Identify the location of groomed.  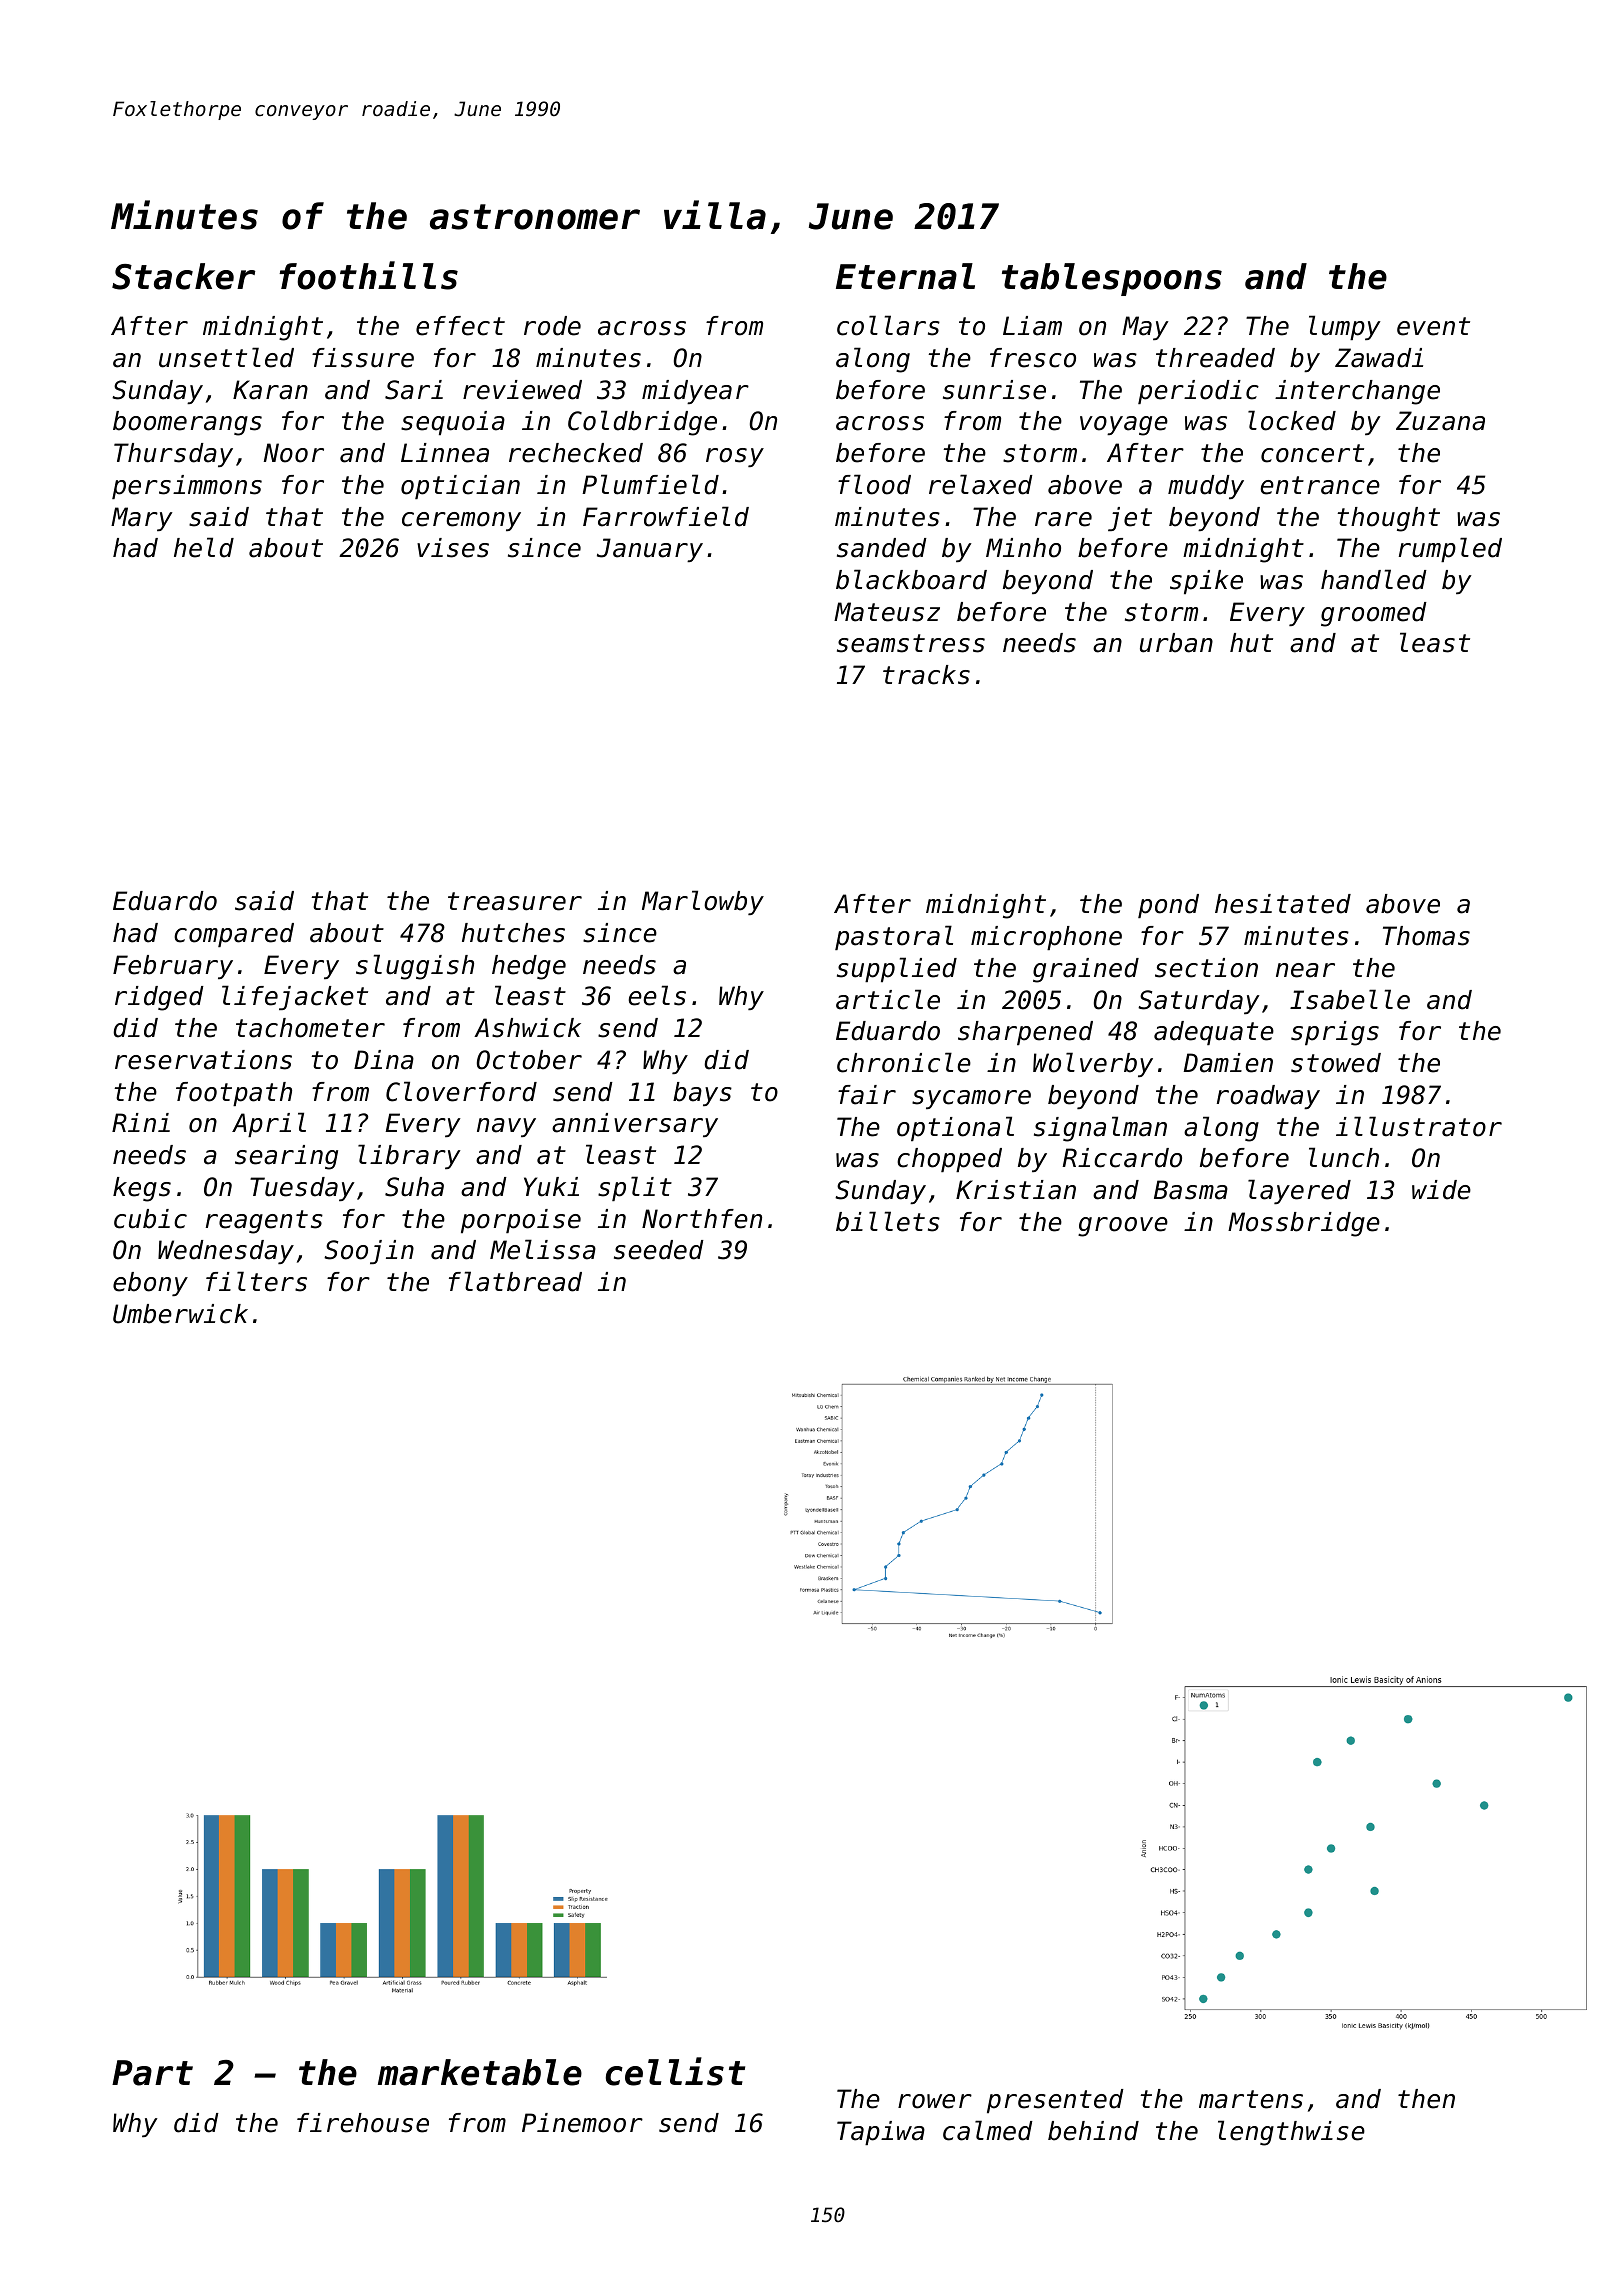
(1374, 614).
